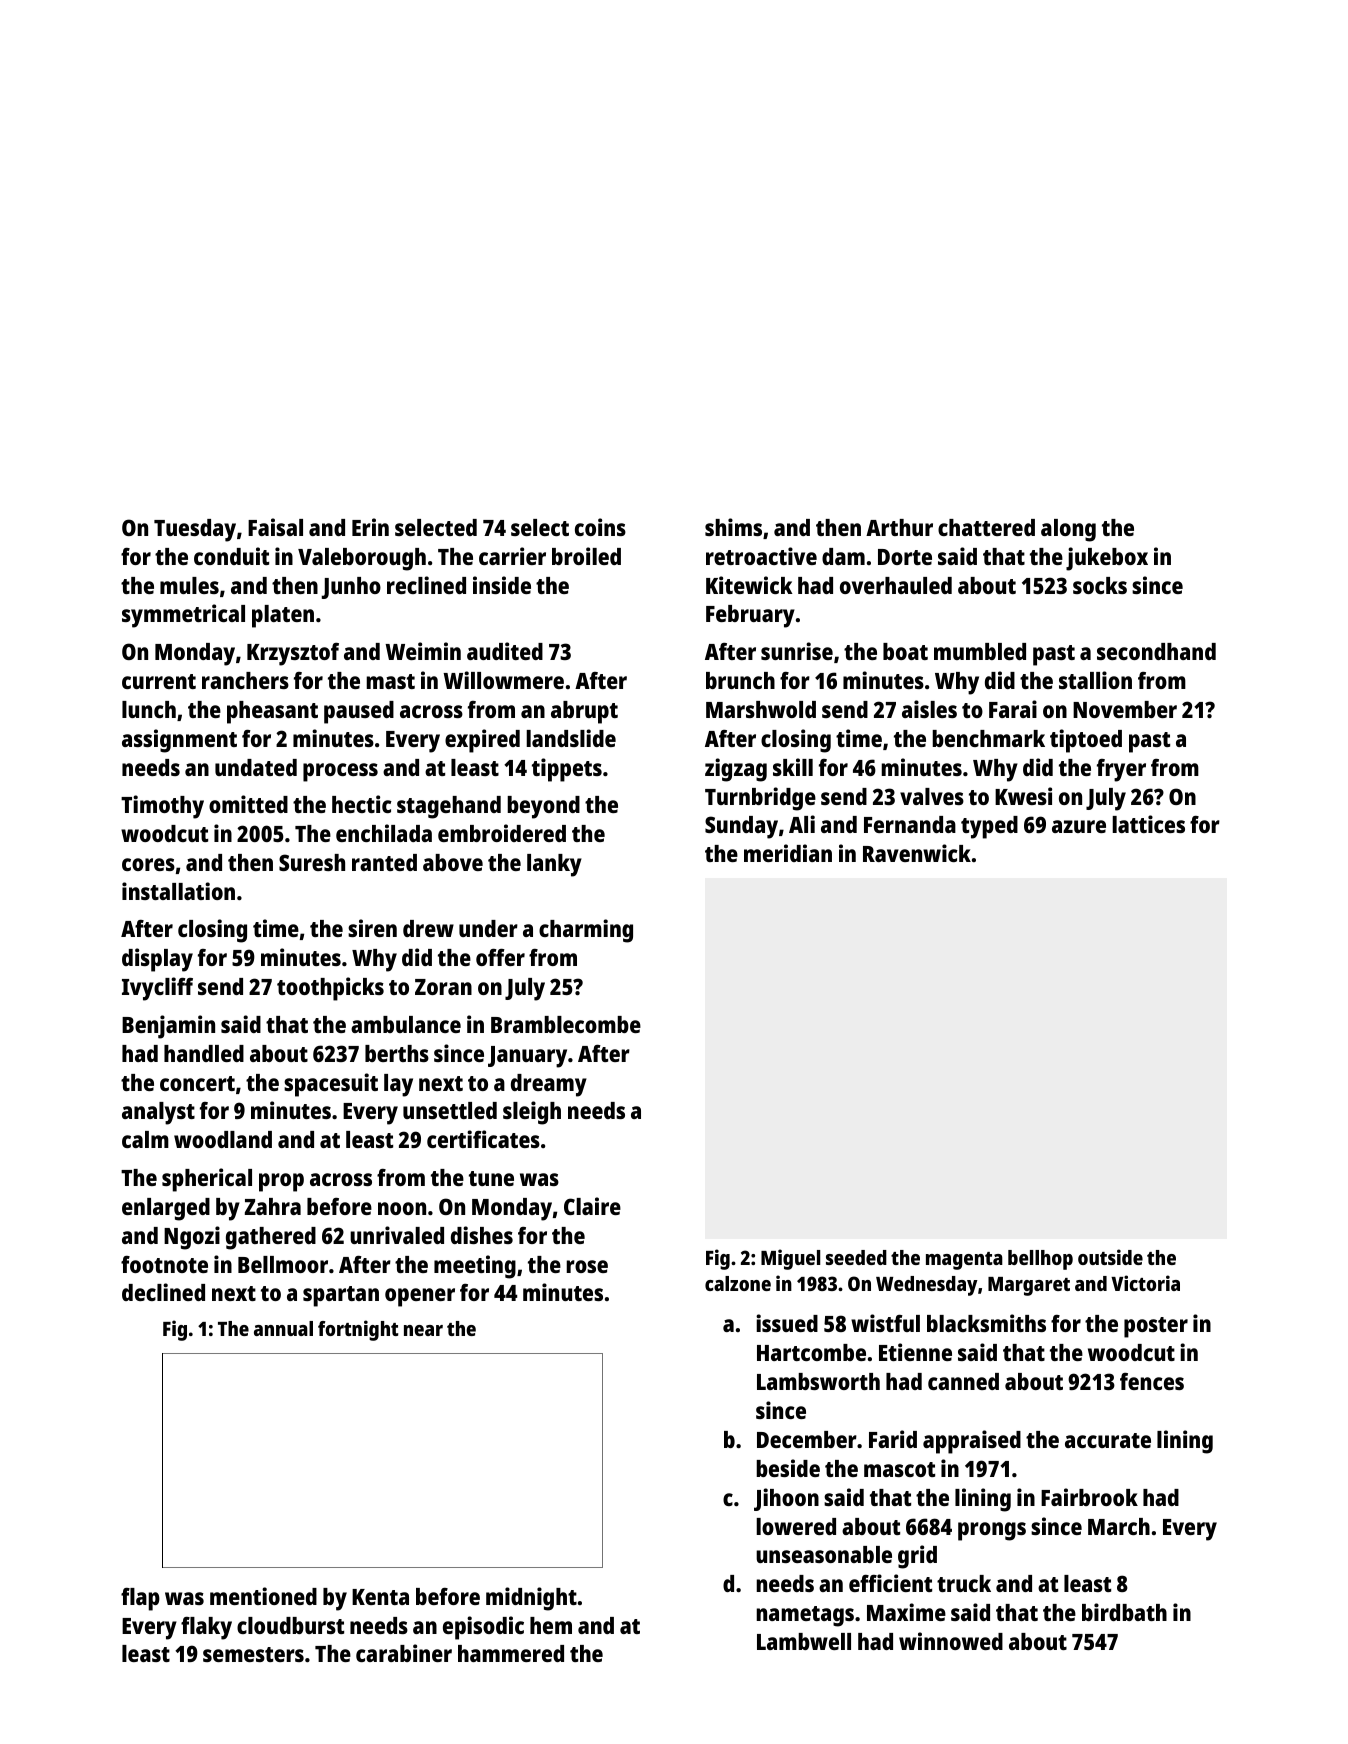 The width and height of the screenshot is (1348, 1744). I want to click on poster, so click(1156, 1327).
